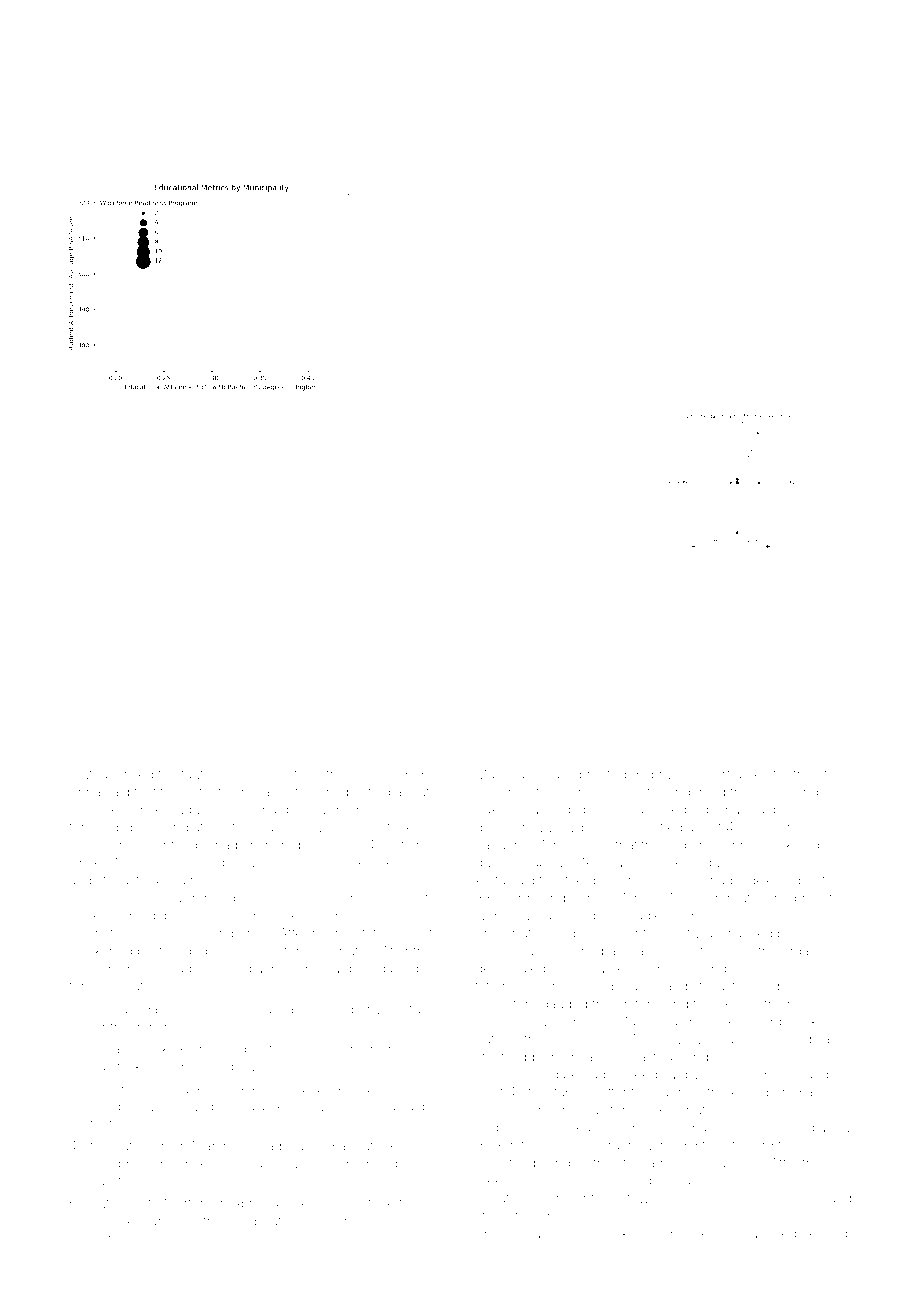  Describe the element at coordinates (420, 933) in the document. I see `investor` at that location.
